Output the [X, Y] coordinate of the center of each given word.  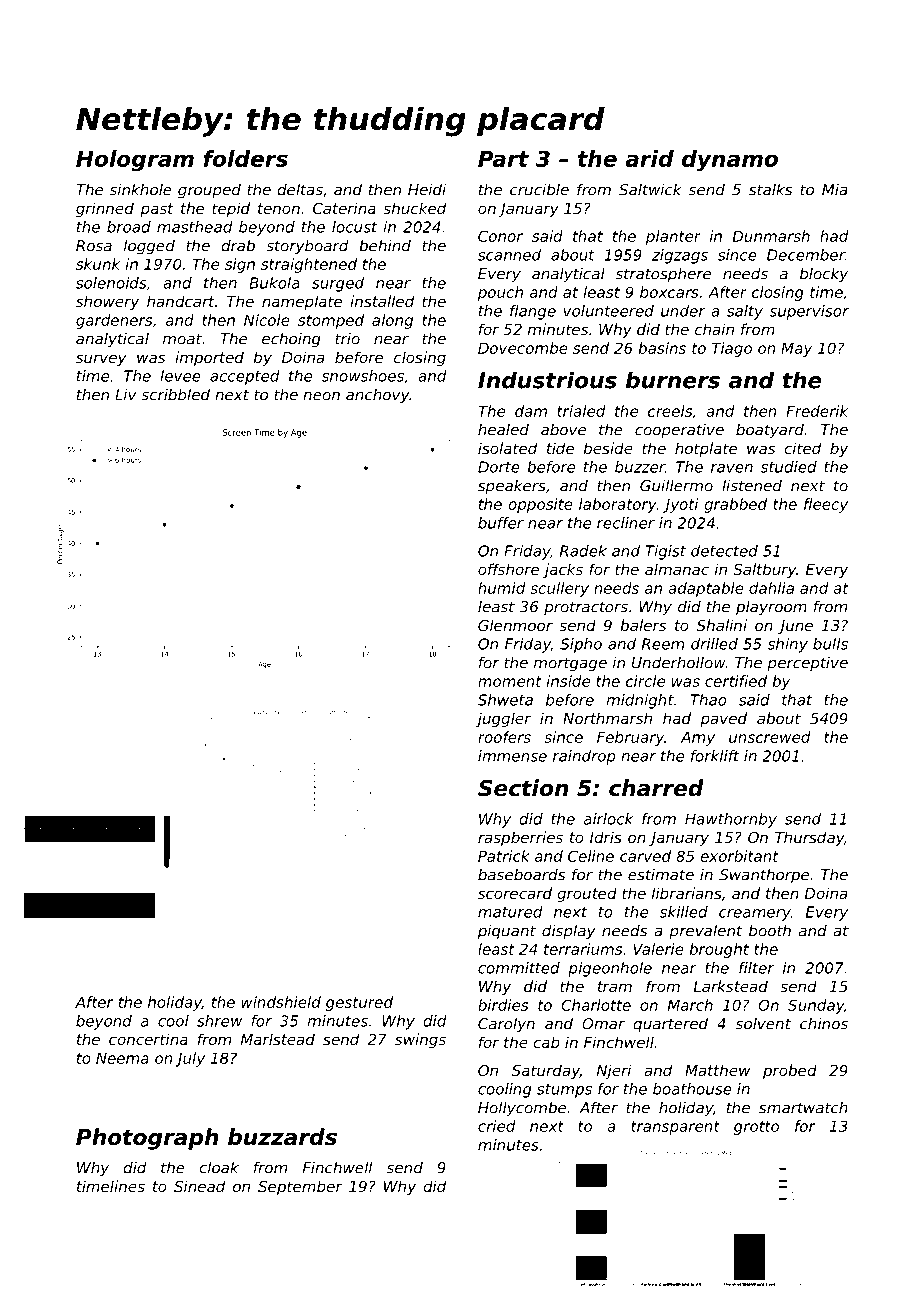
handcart [181, 301]
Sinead [199, 1186]
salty [745, 312]
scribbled [175, 394]
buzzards [282, 1137]
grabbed [735, 505]
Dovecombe [523, 348]
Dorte [499, 467]
